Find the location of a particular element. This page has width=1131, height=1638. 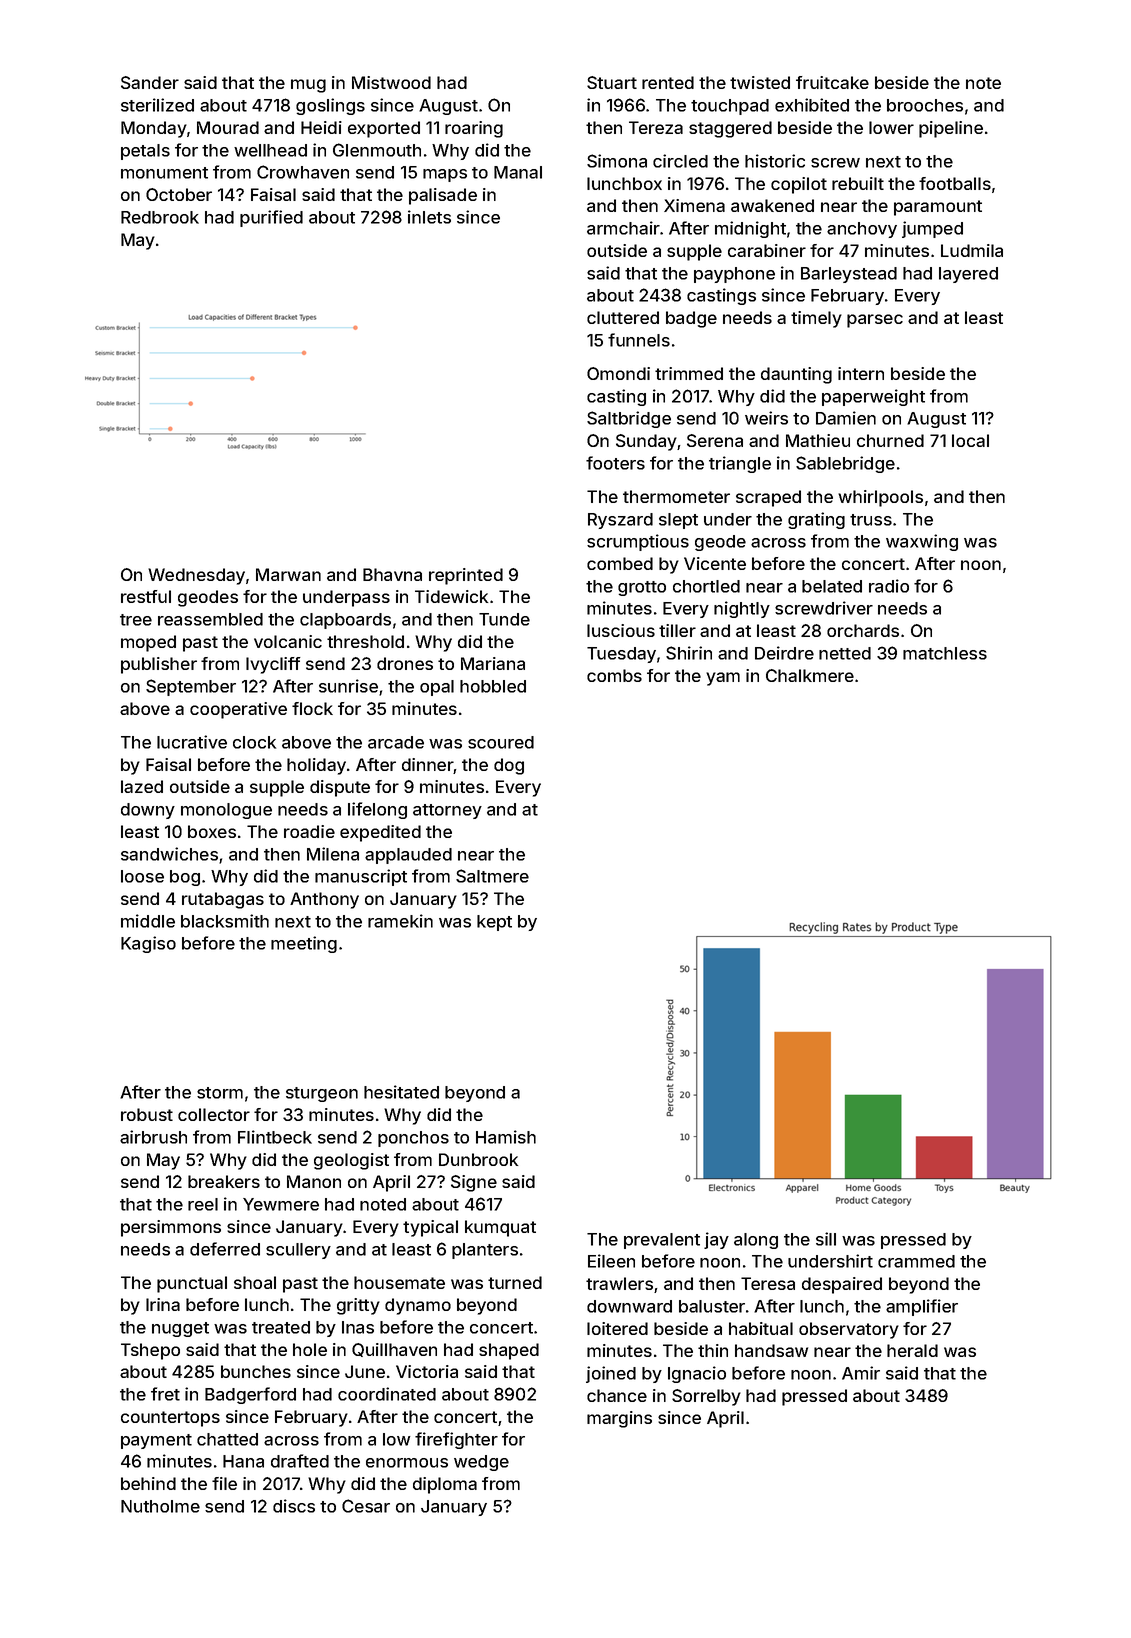

rutabagas is located at coordinates (223, 900).
